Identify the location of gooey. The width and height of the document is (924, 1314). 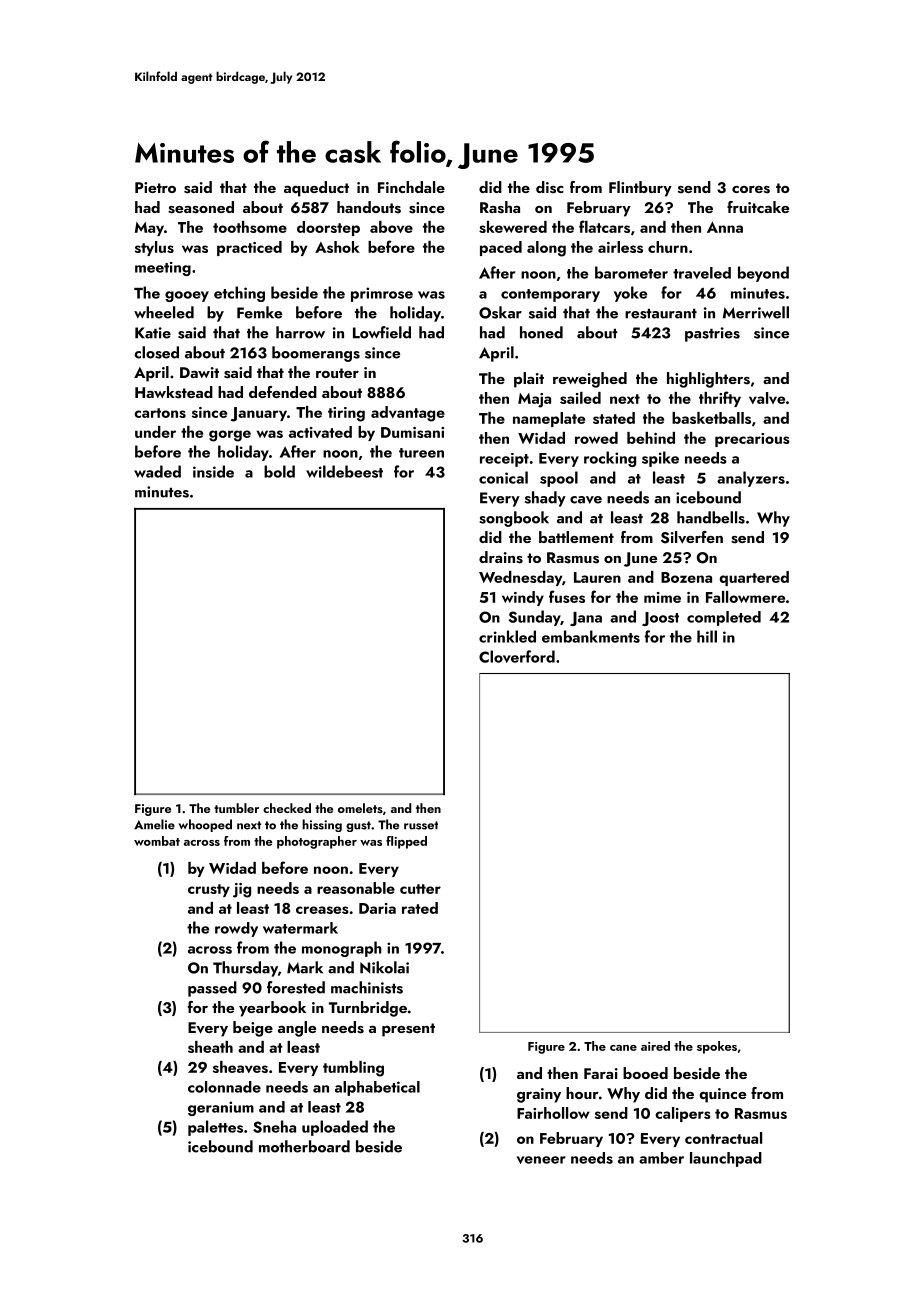
(187, 296).
